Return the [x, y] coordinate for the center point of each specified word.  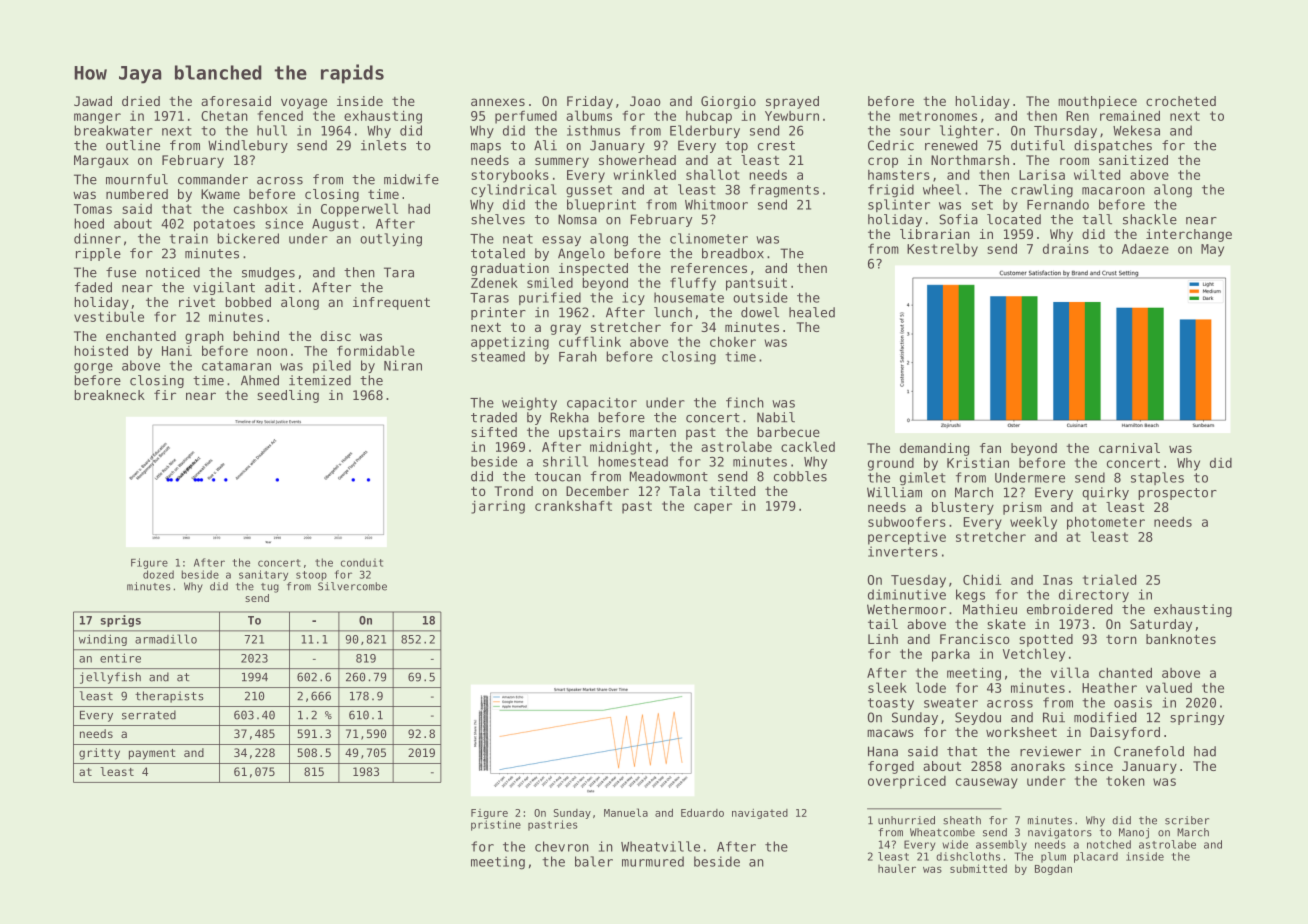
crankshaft [573, 505]
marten [653, 432]
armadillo [166, 639]
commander [213, 179]
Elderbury [705, 132]
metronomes [938, 116]
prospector [1177, 494]
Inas [1058, 580]
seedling [288, 396]
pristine [496, 825]
